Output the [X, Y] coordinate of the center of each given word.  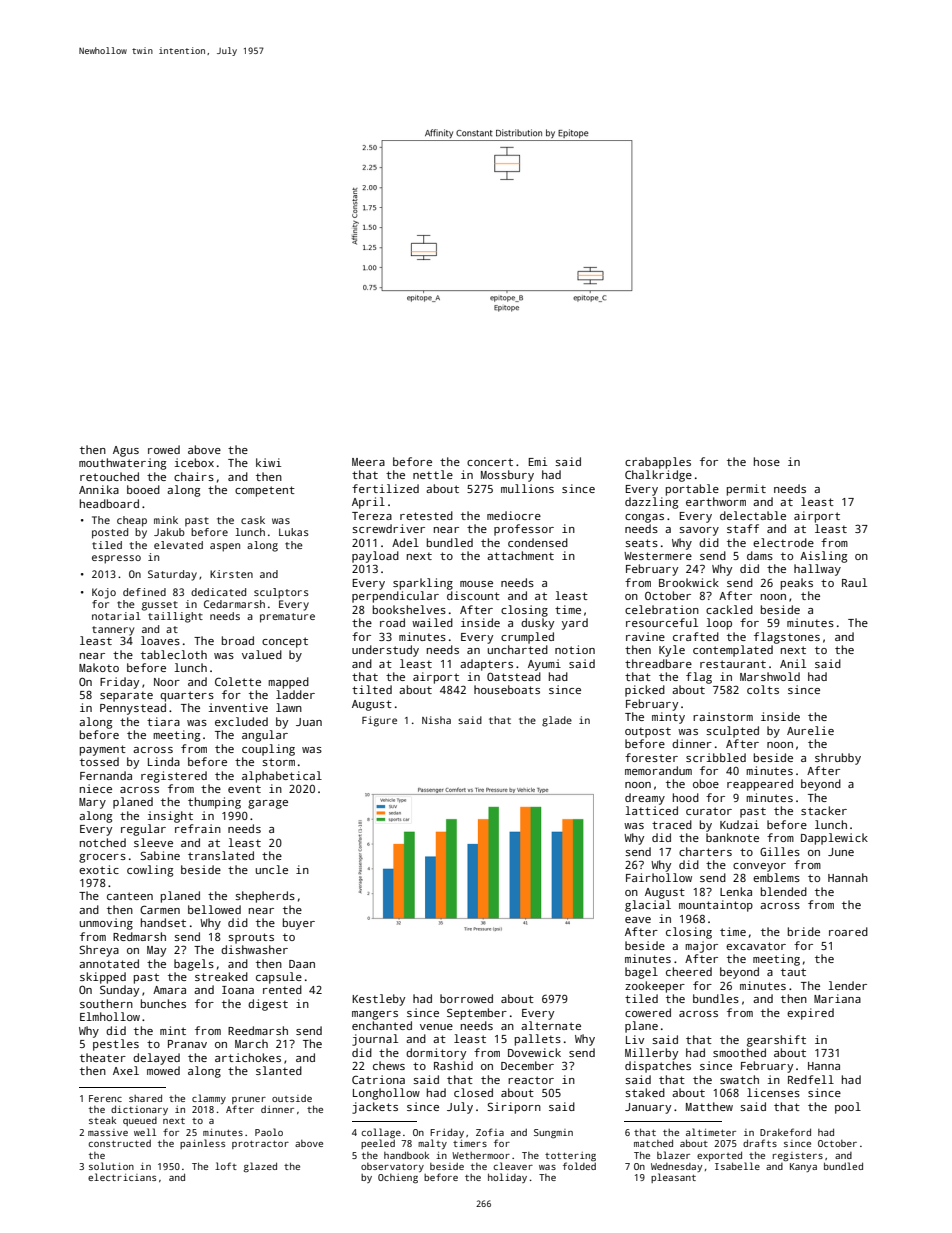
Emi [538, 461]
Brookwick [689, 582]
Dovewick [534, 1052]
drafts [760, 1143]
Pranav [187, 1044]
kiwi [268, 462]
